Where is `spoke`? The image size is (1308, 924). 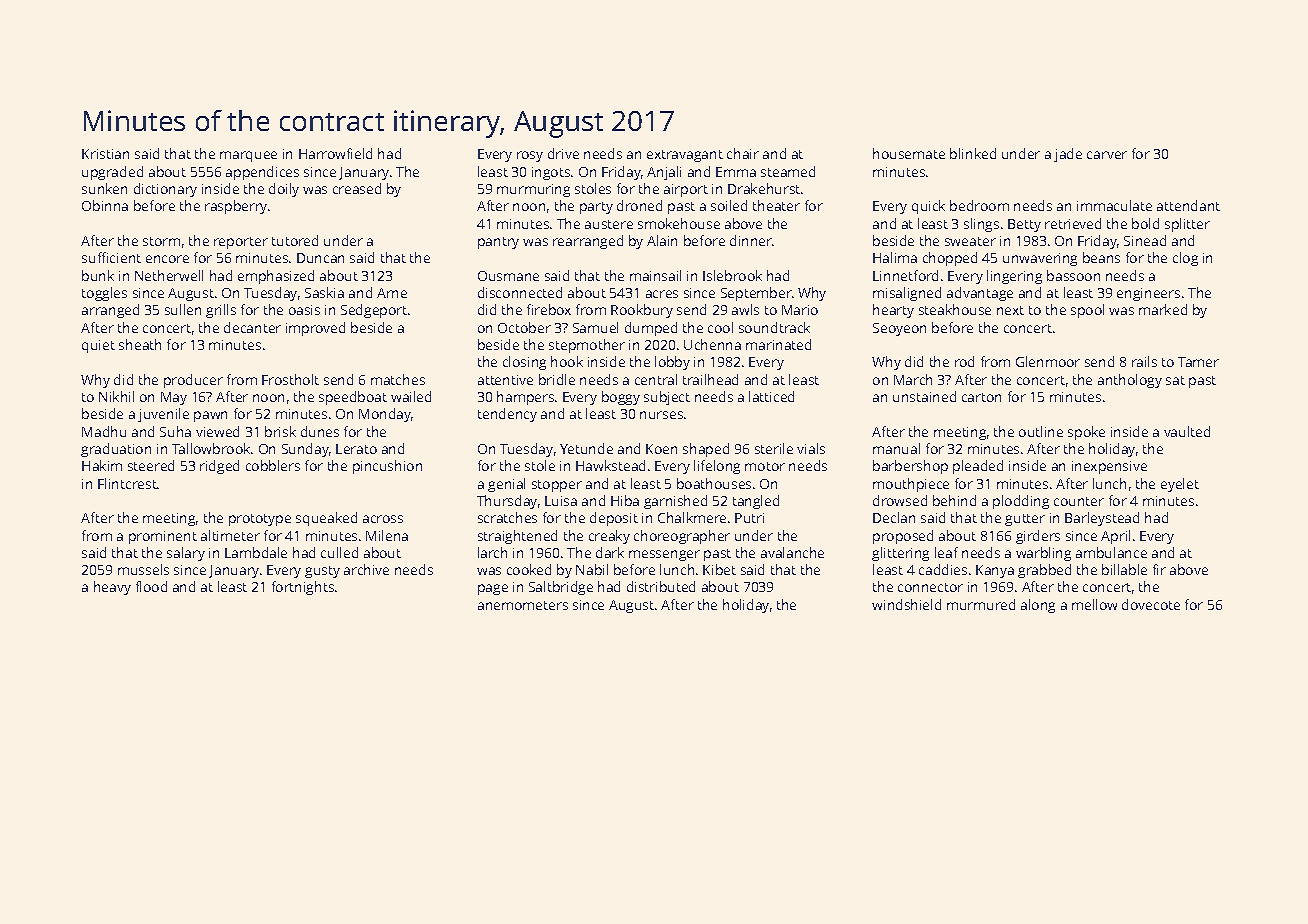 spoke is located at coordinates (1086, 433).
